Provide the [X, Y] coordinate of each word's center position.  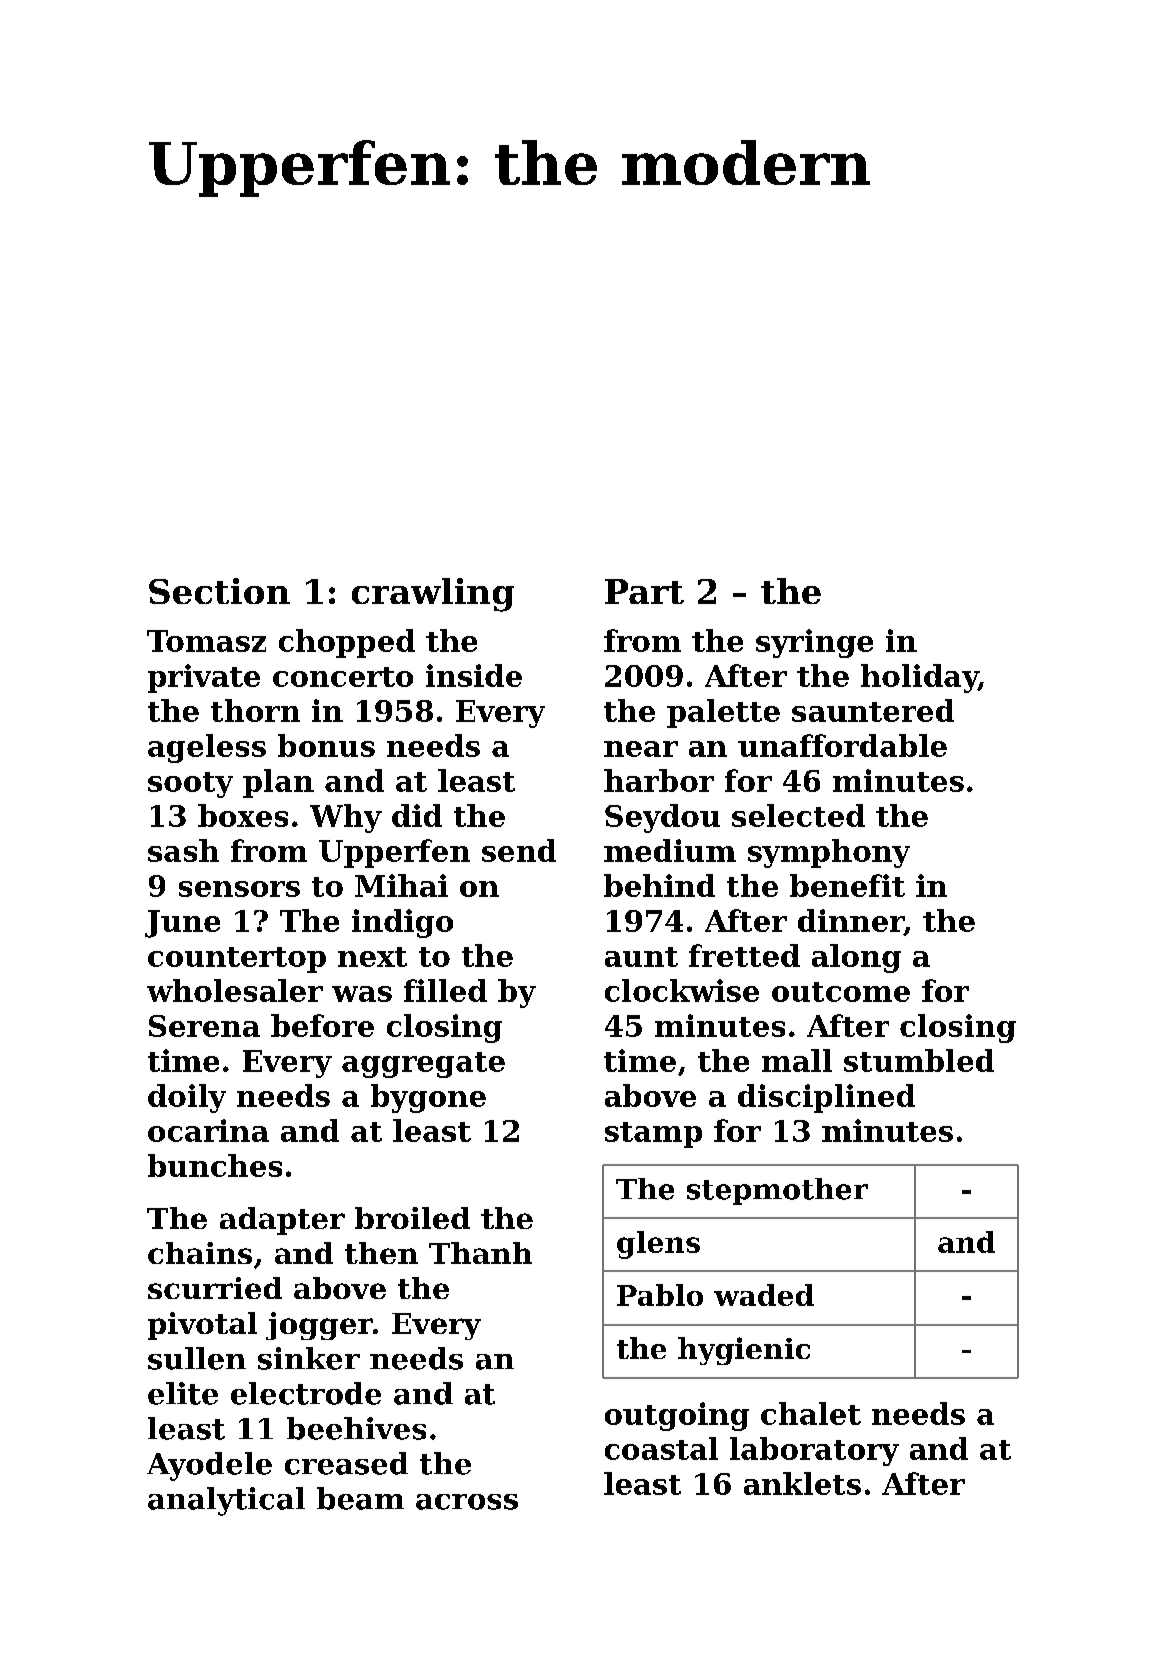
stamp [653, 1135]
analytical [226, 1501]
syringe [814, 643]
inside [474, 675]
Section [219, 591]
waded [764, 1295]
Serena [204, 1026]
